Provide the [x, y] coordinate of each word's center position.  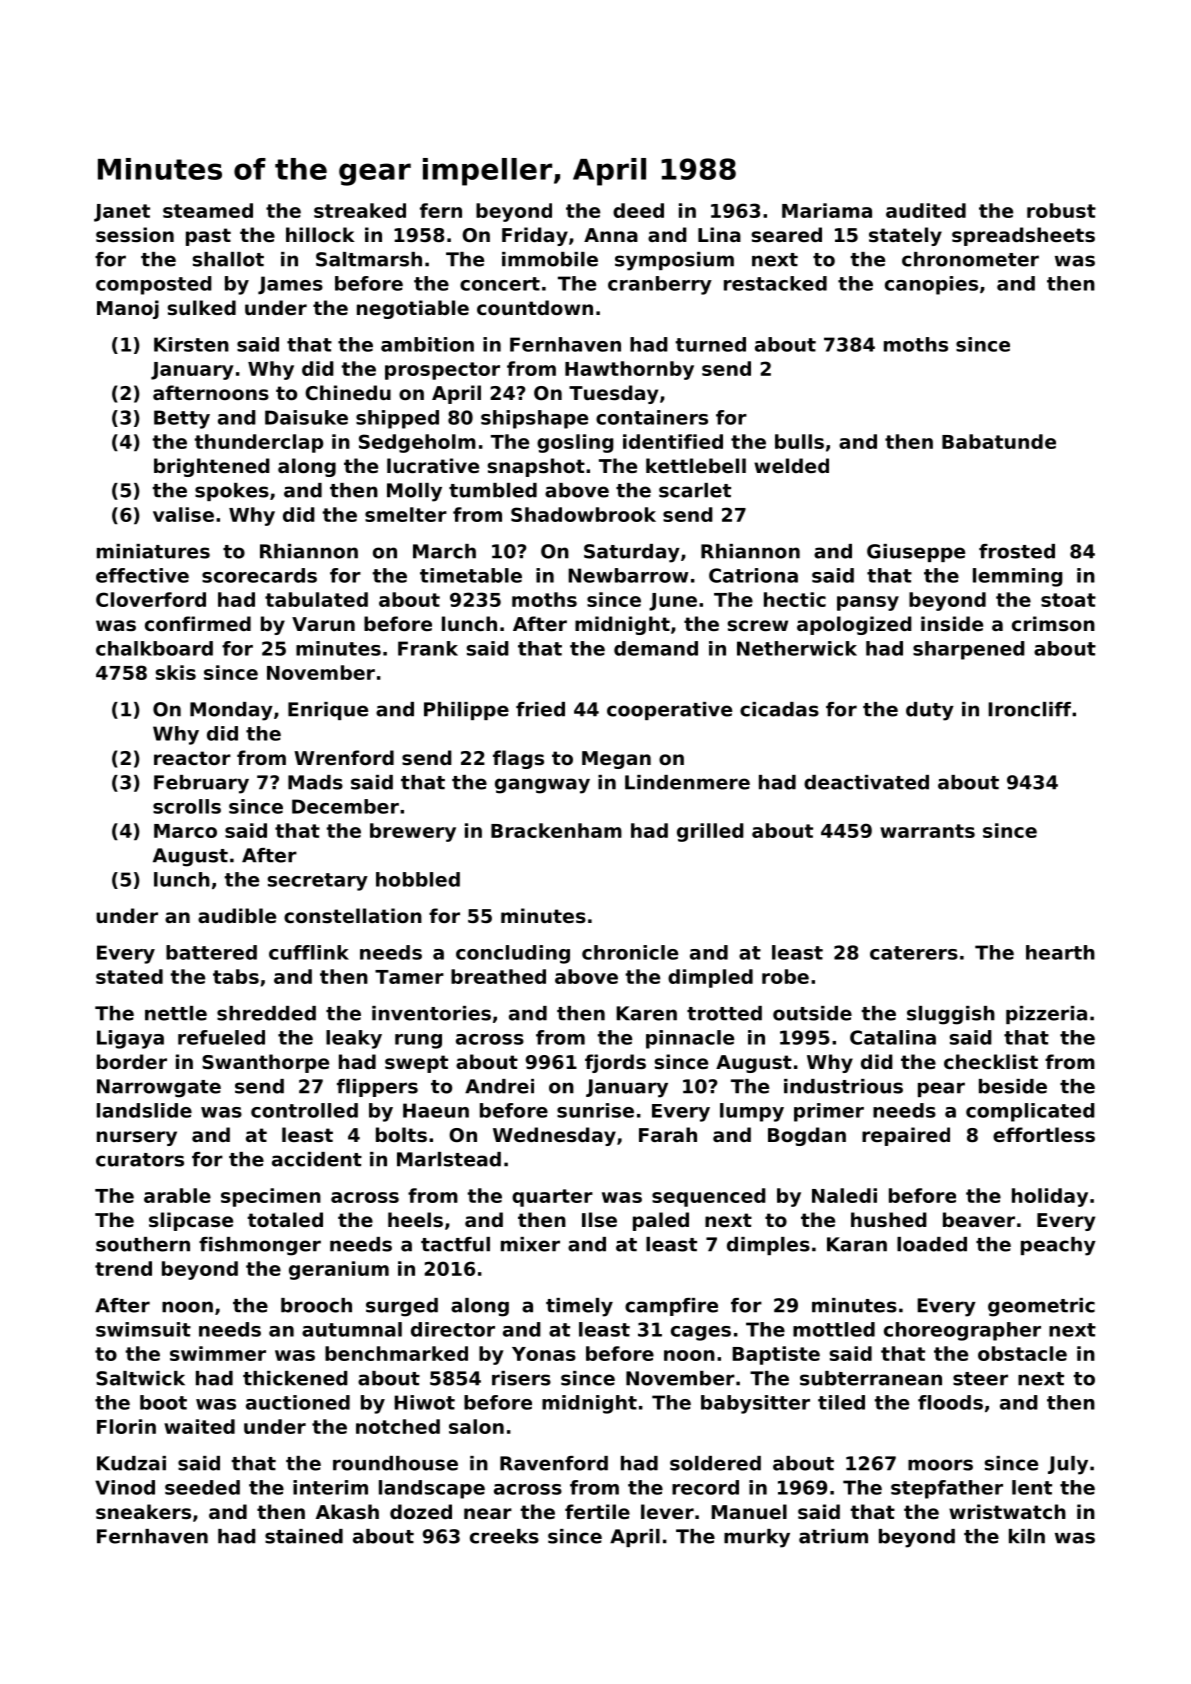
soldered [715, 1463]
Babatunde [999, 441]
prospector [442, 371]
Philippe [466, 711]
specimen [271, 1197]
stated [129, 976]
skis [176, 672]
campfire [671, 1307]
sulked [202, 308]
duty [930, 711]
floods [950, 1402]
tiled [841, 1402]
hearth [1060, 952]
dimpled [710, 978]
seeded [202, 1487]
